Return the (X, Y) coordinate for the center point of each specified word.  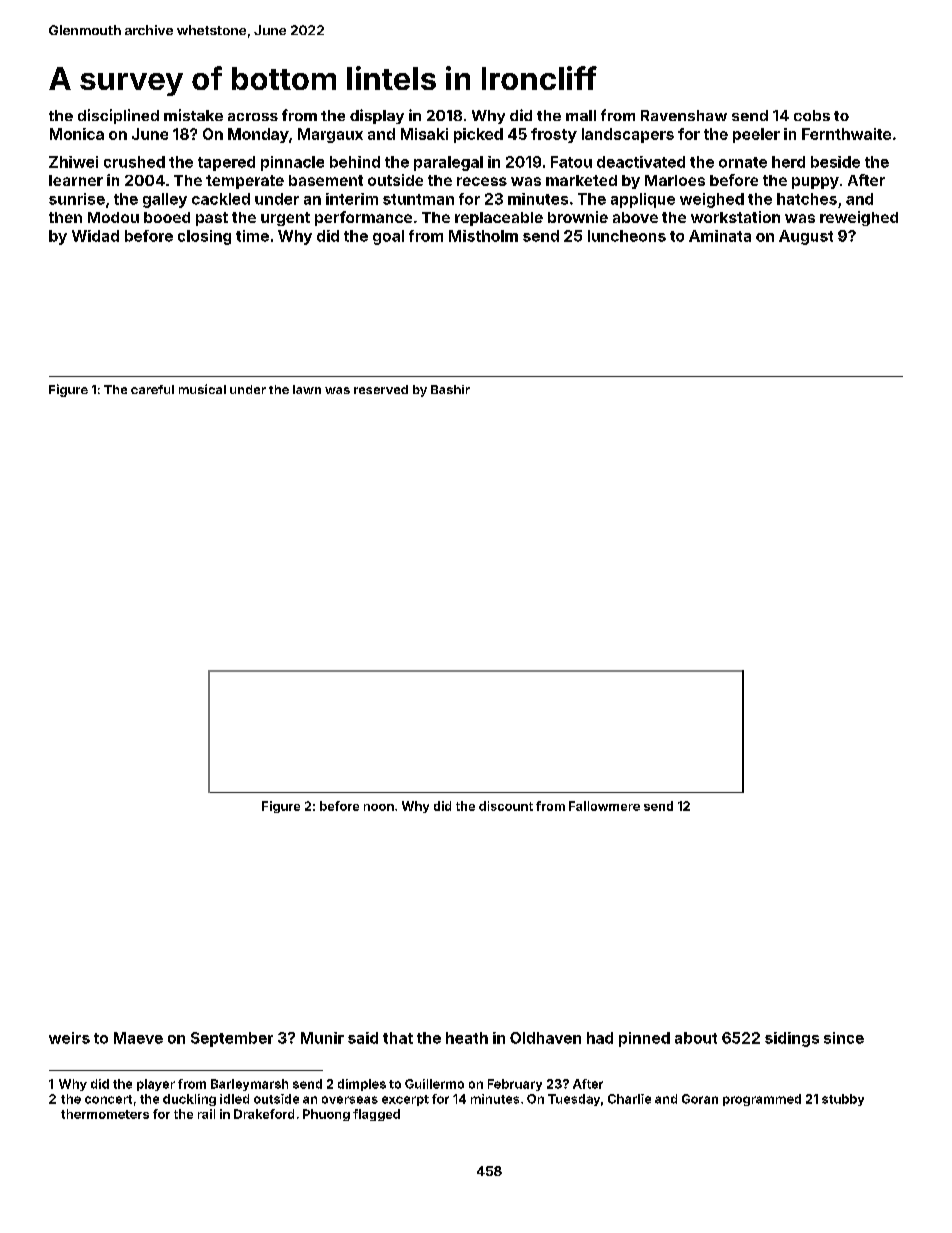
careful (152, 389)
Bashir (450, 389)
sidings (792, 1039)
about (696, 1038)
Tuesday (574, 1100)
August (806, 237)
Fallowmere (604, 806)
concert (108, 1099)
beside (835, 162)
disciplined (118, 116)
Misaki (424, 134)
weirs (69, 1038)
